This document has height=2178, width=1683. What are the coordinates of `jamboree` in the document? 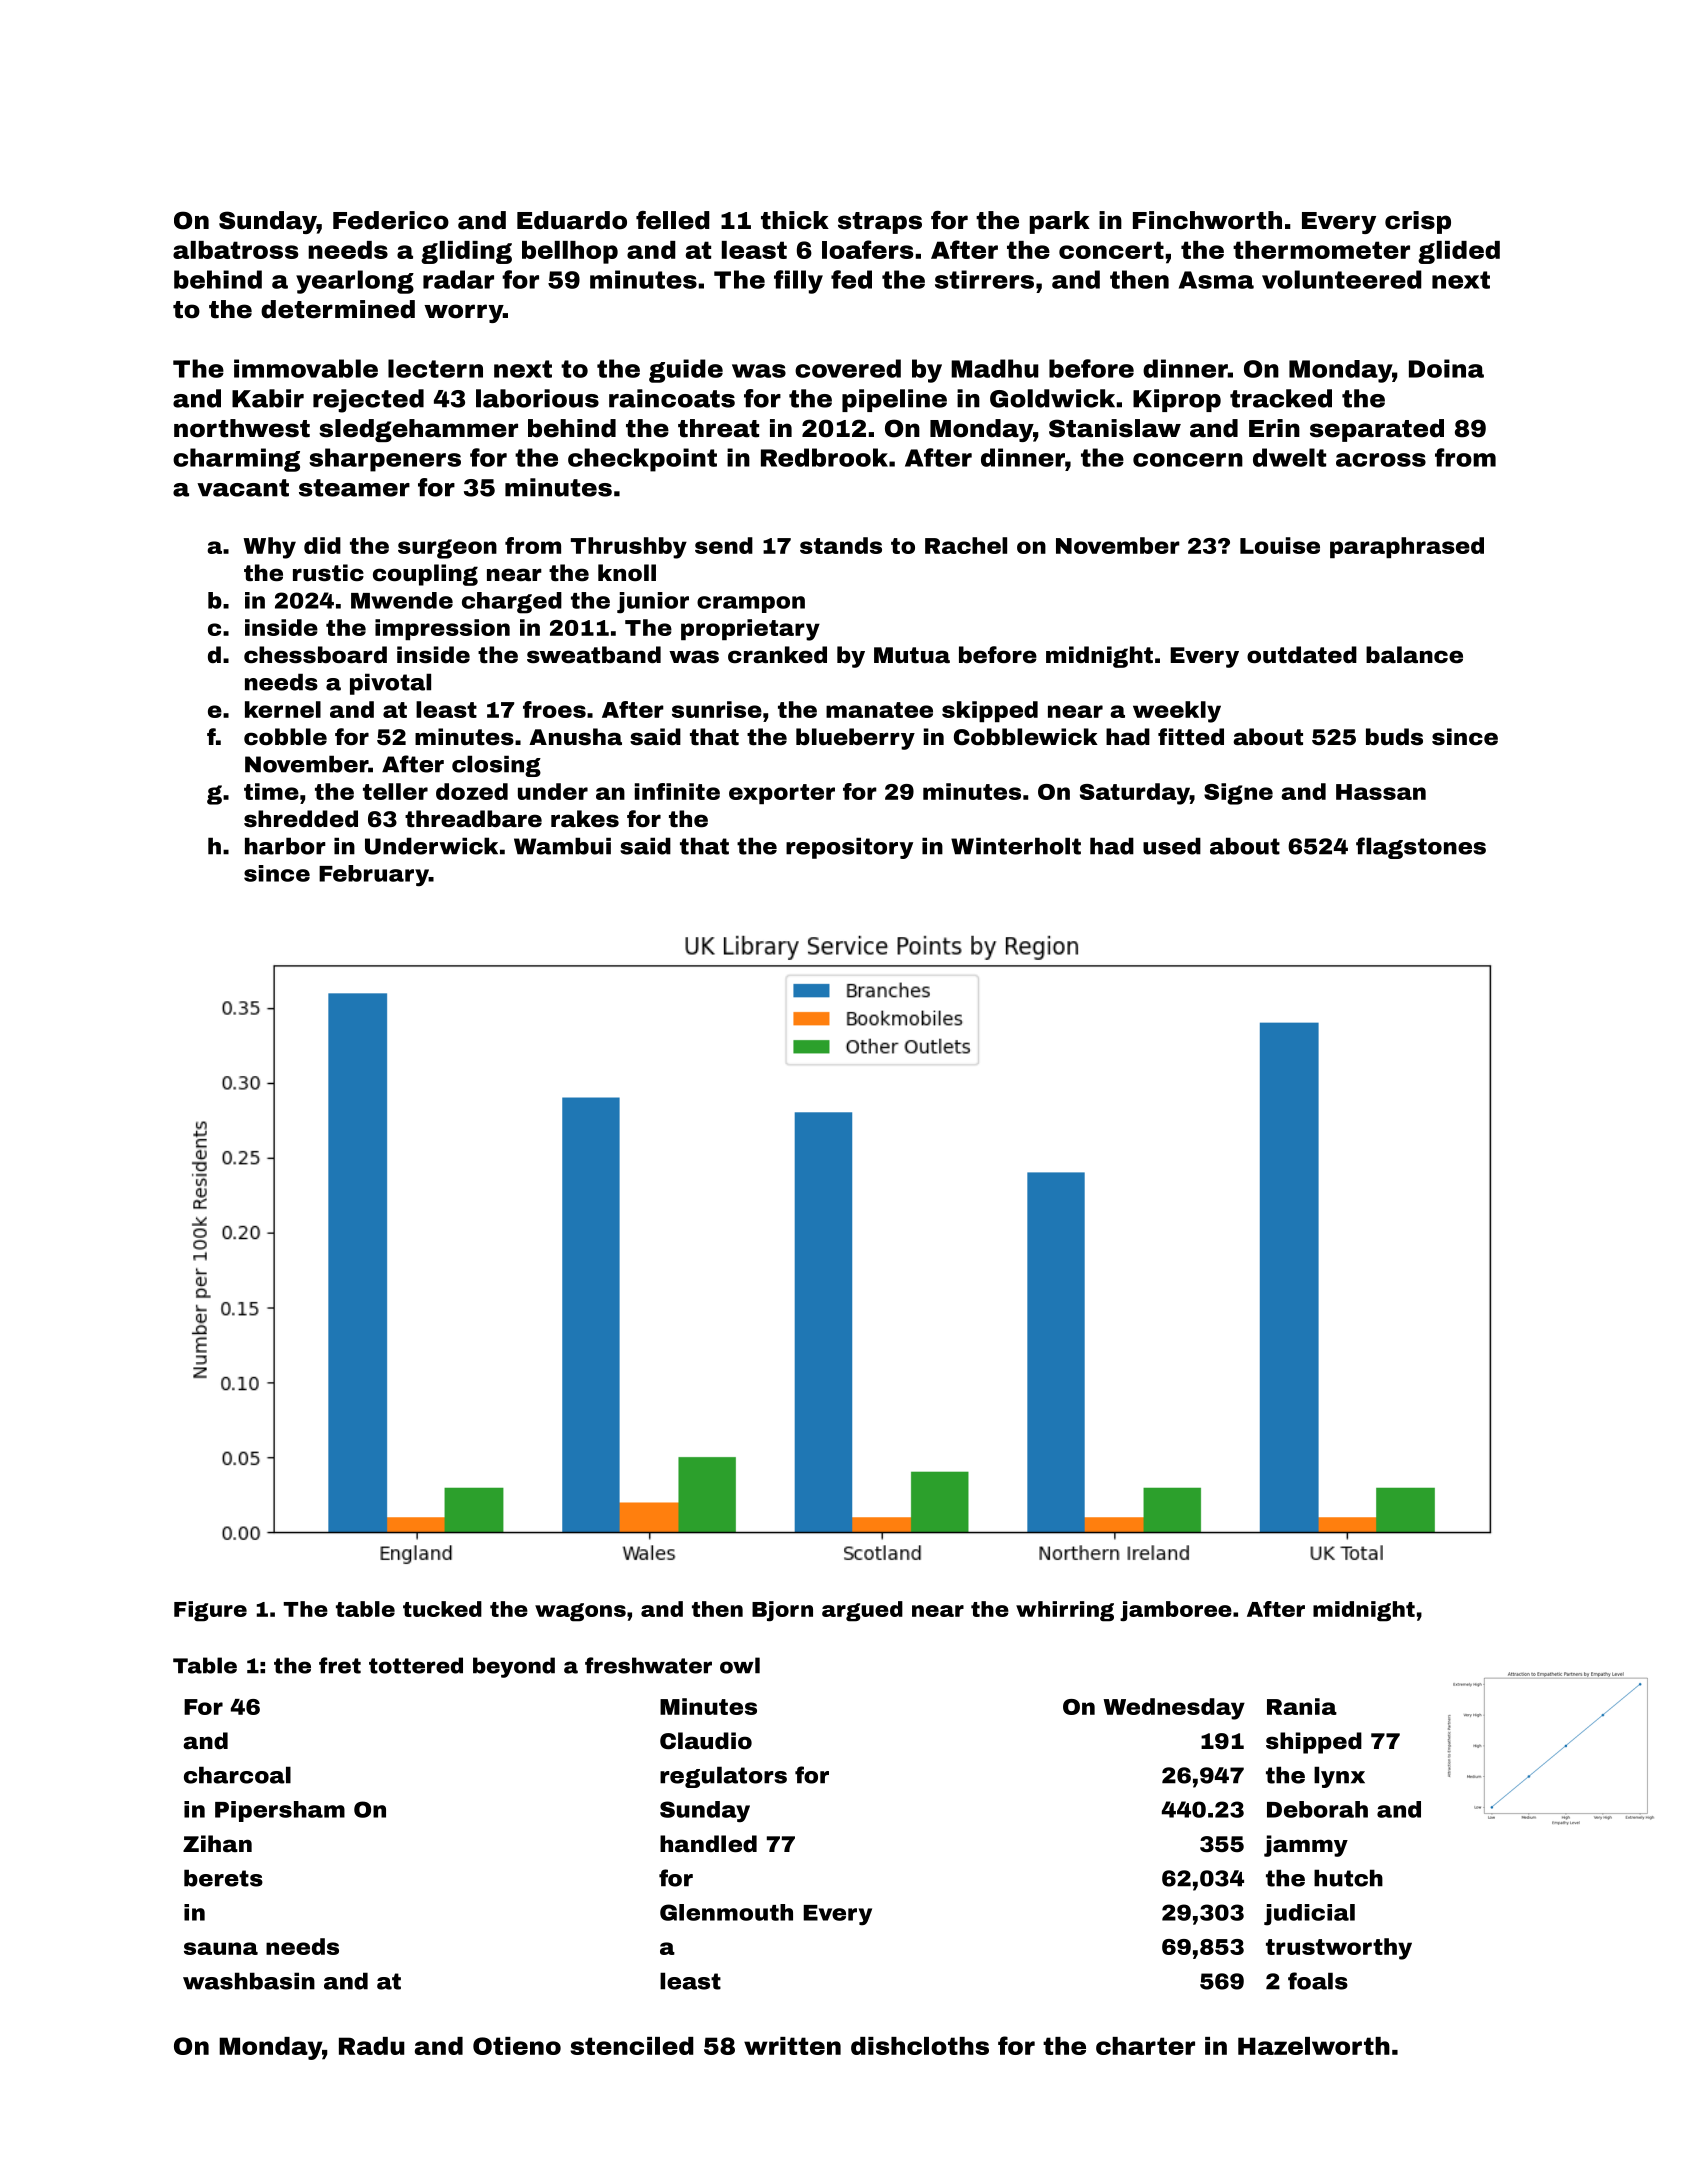 It's located at (1176, 1611).
